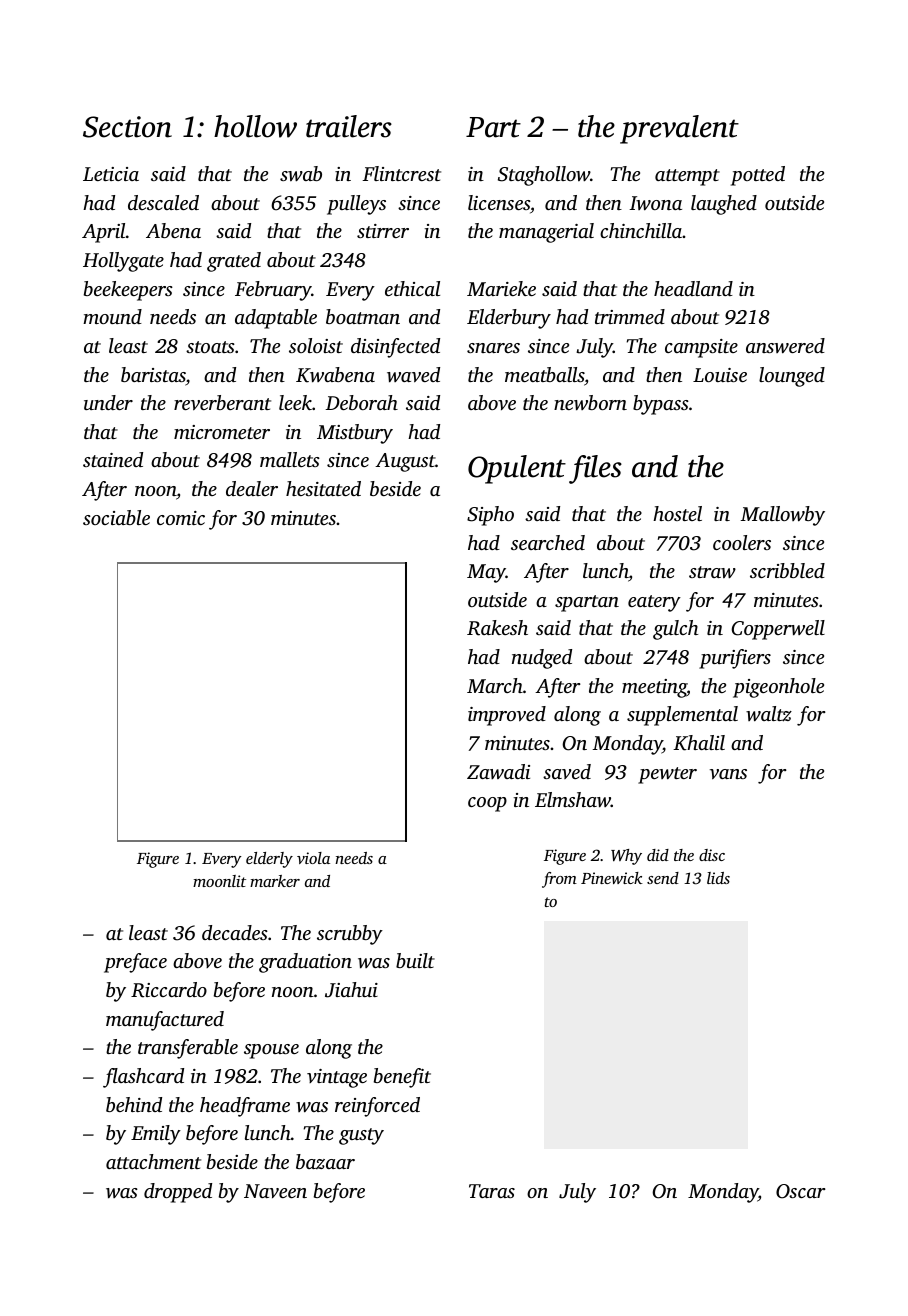 The height and width of the image is (1316, 908). What do you see at coordinates (495, 685) in the image?
I see `March` at bounding box center [495, 685].
